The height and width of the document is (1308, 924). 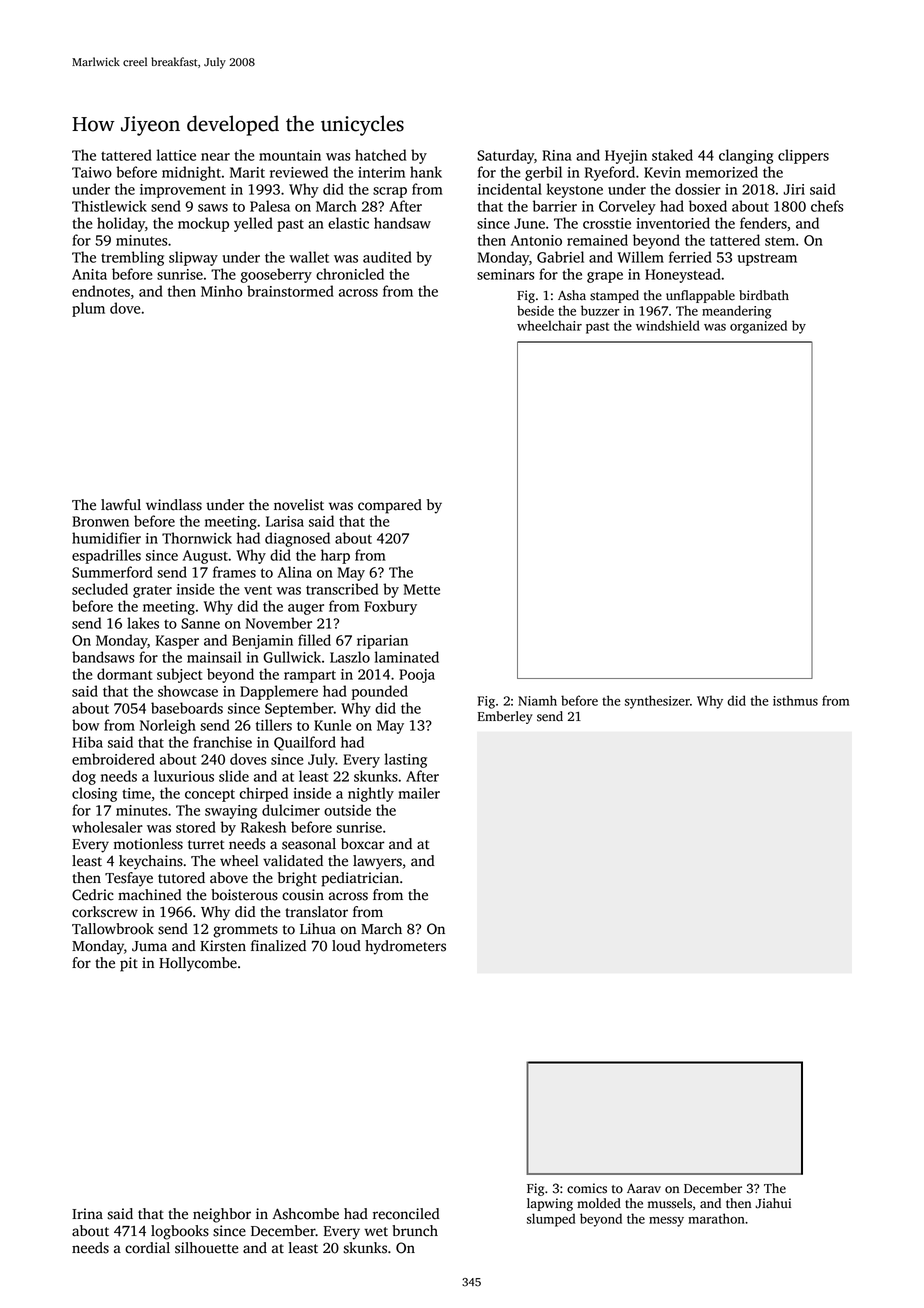 What do you see at coordinates (299, 505) in the document?
I see `novelist` at bounding box center [299, 505].
